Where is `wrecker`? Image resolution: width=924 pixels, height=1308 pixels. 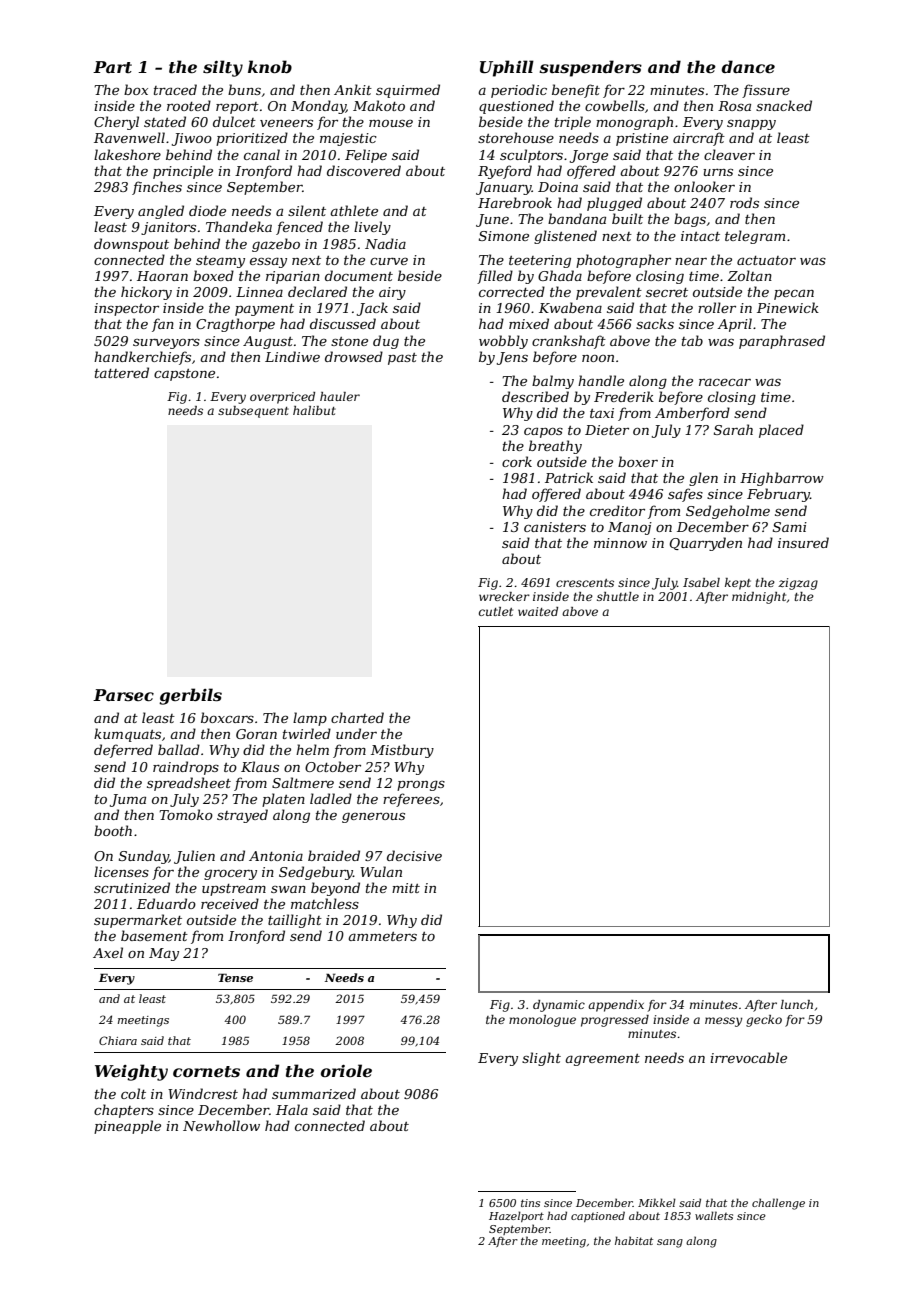 wrecker is located at coordinates (504, 596).
